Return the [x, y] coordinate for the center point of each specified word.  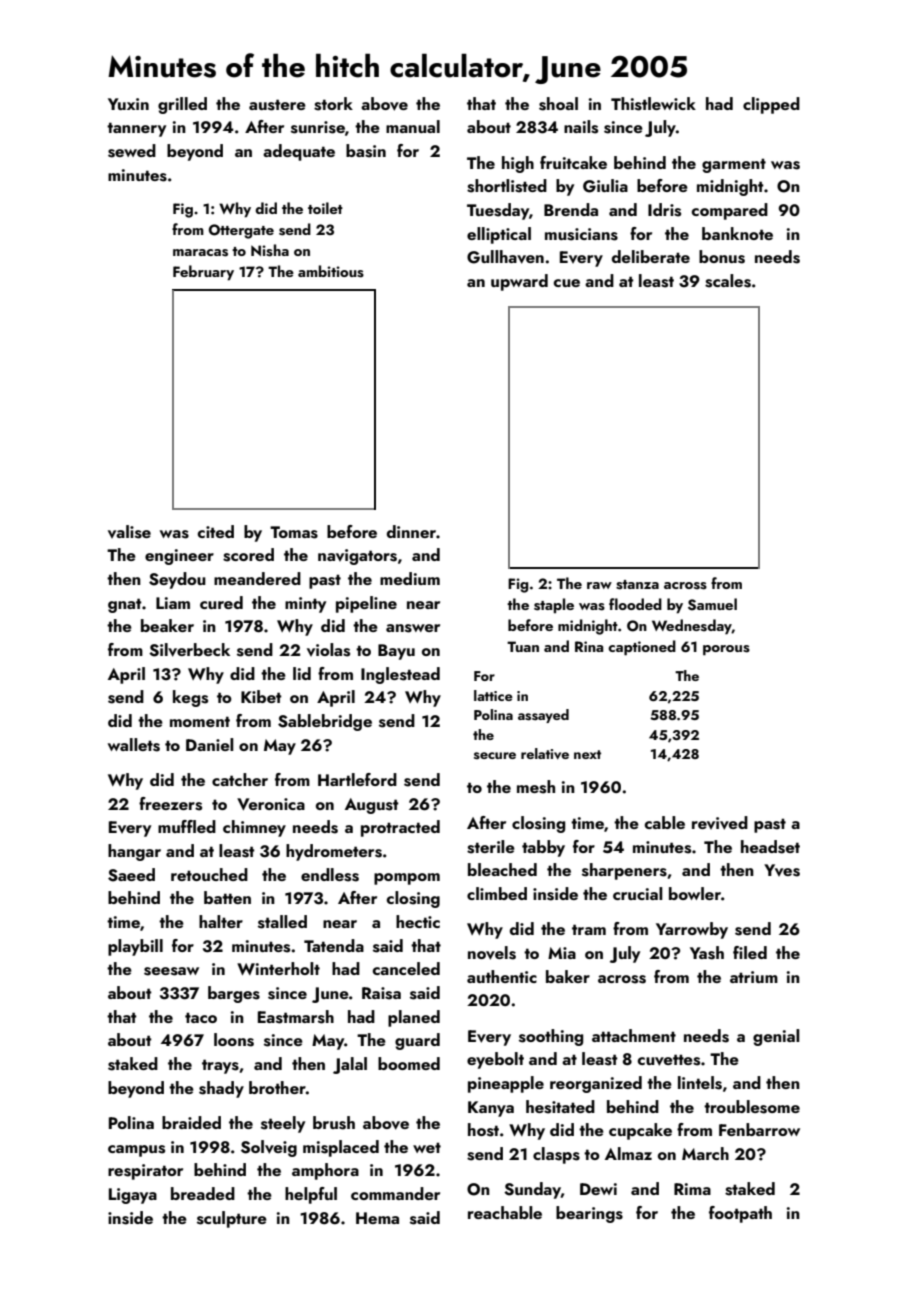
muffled [187, 826]
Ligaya [133, 1196]
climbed [497, 893]
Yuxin [128, 104]
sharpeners [624, 871]
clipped [771, 105]
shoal [558, 104]
